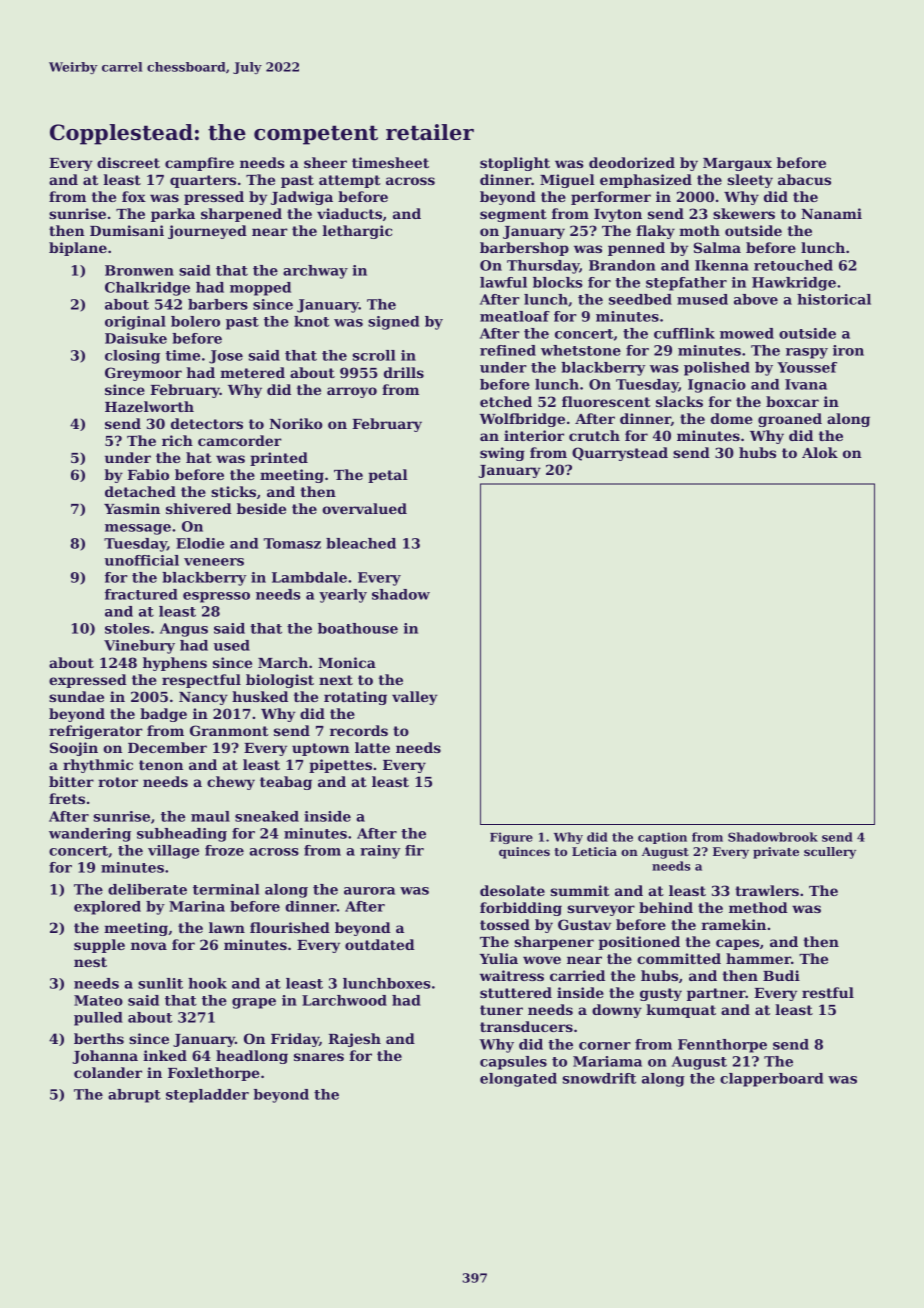 This image has width=924, height=1308. Describe the element at coordinates (830, 853) in the image. I see `scullery` at that location.
